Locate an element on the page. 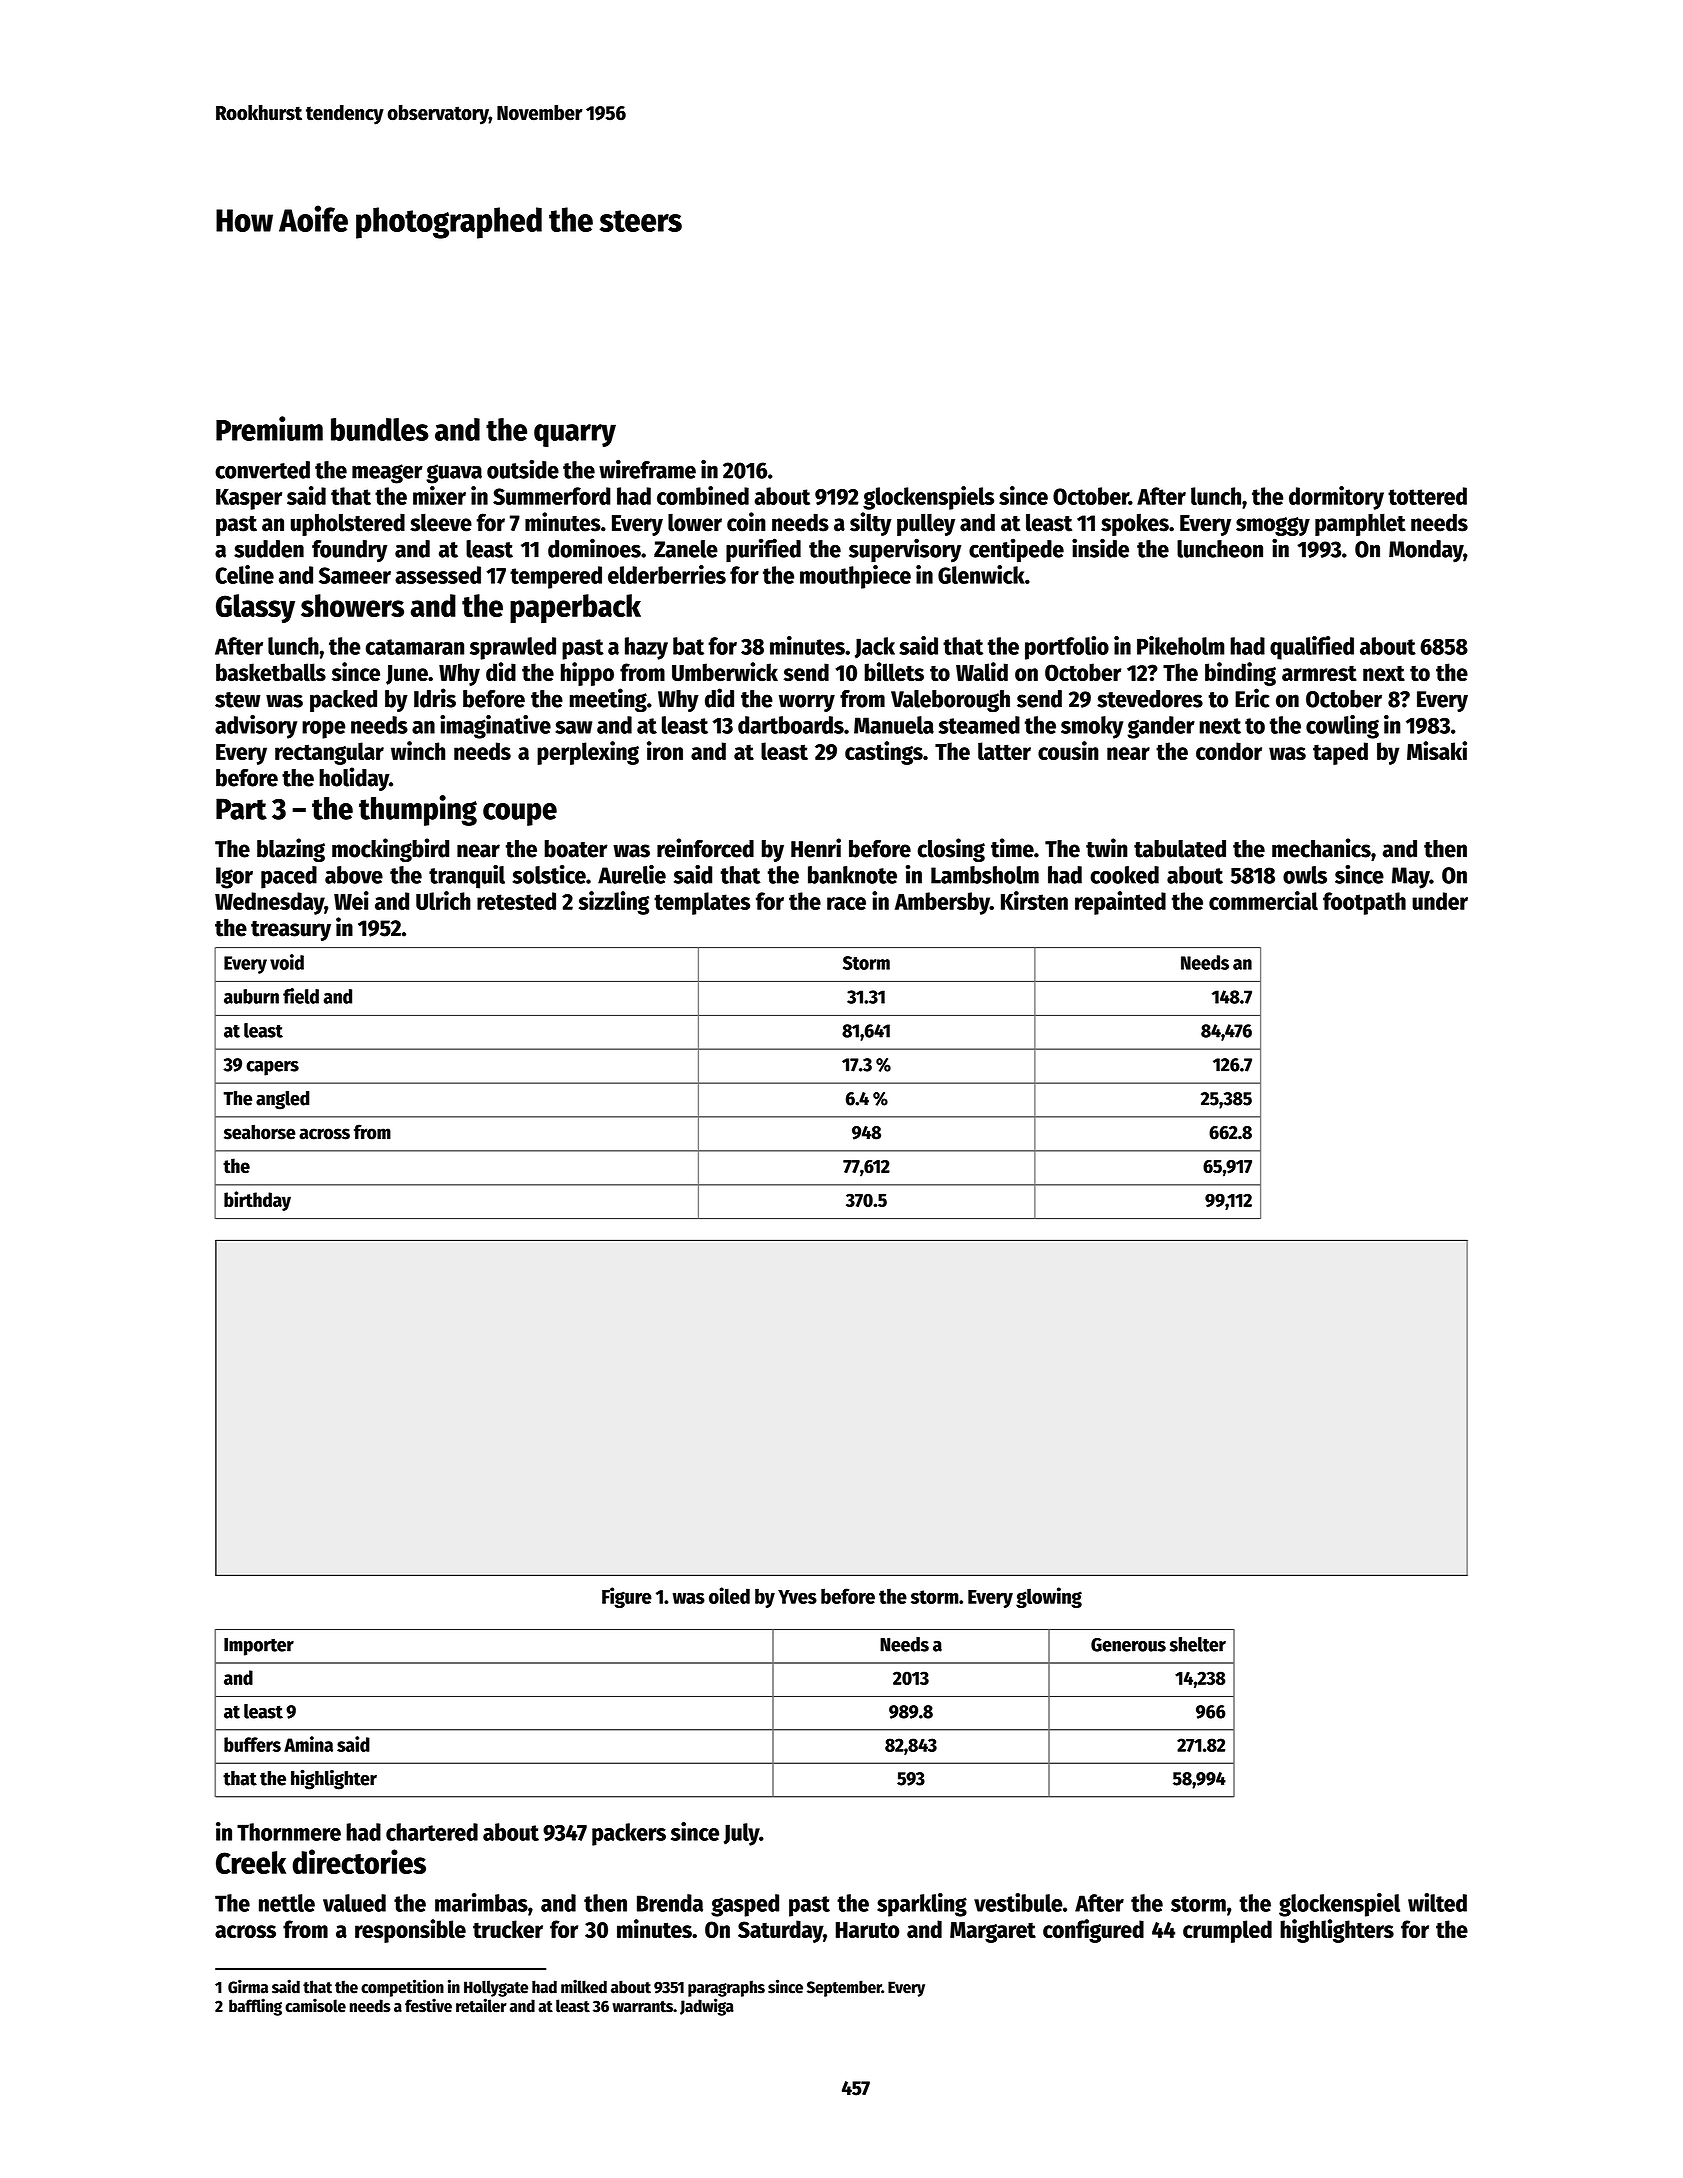 The image size is (1683, 2178). Hollygate is located at coordinates (496, 1988).
